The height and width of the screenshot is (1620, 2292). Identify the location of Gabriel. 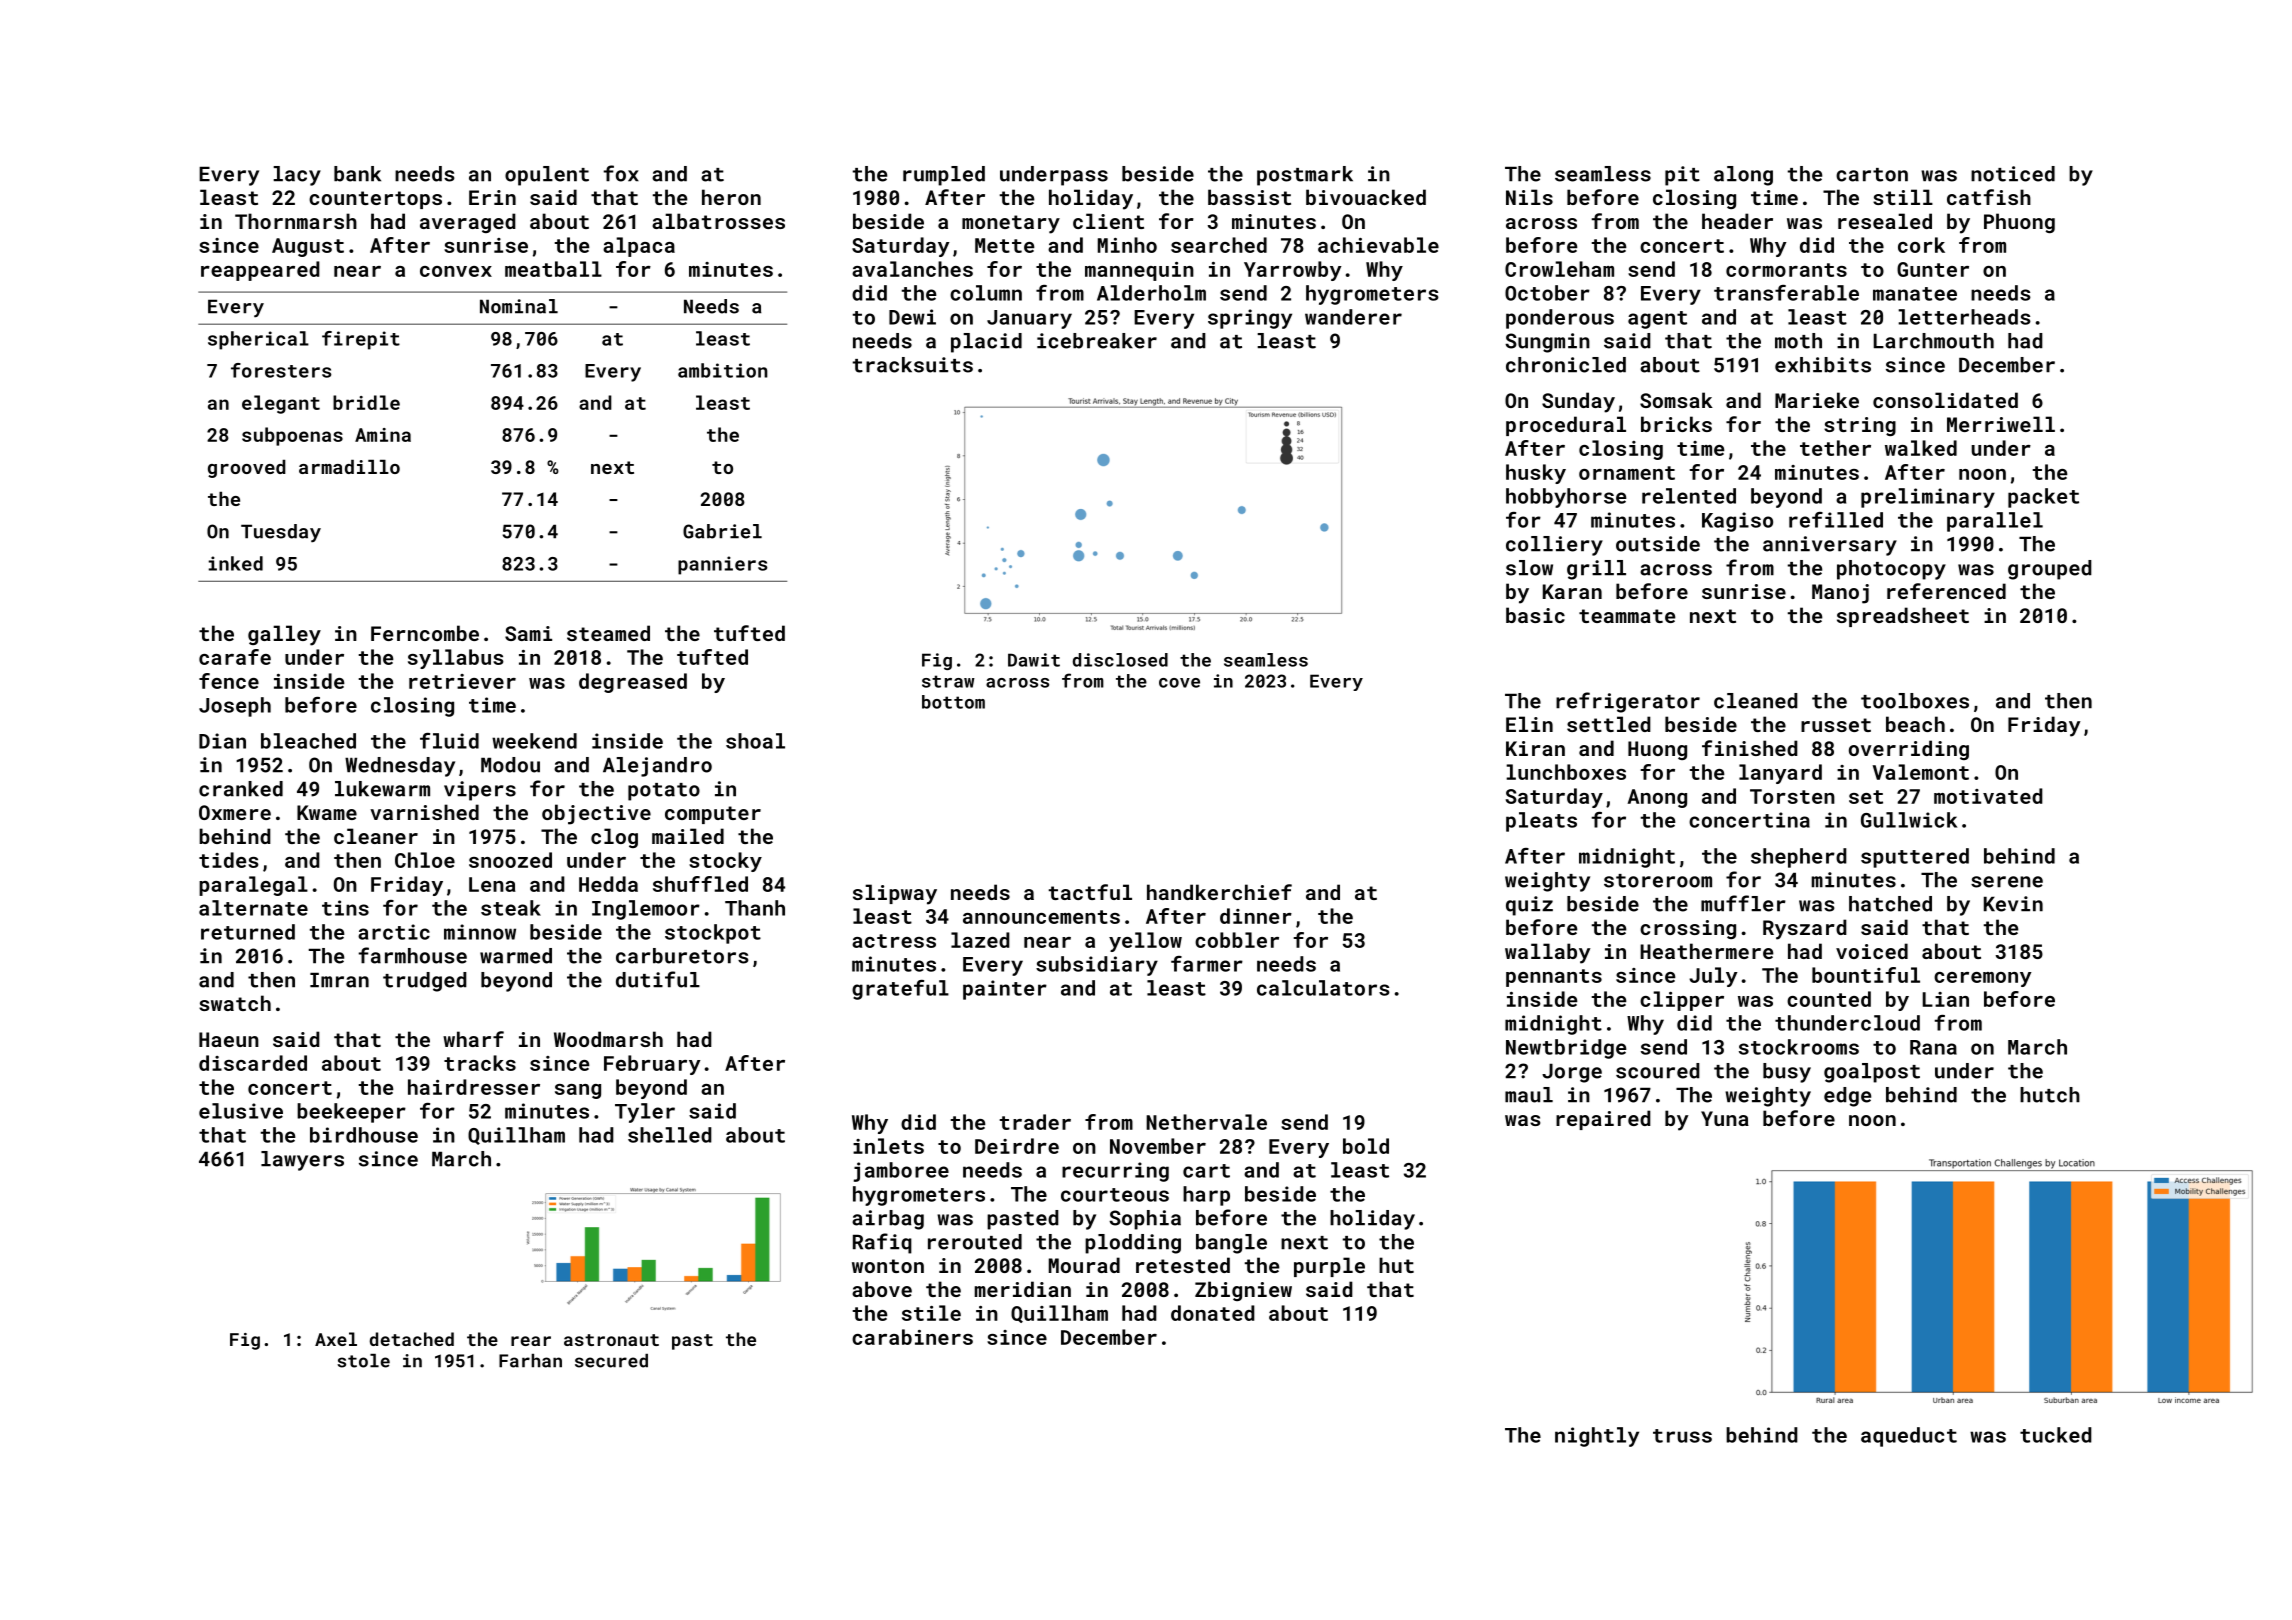
(722, 531).
